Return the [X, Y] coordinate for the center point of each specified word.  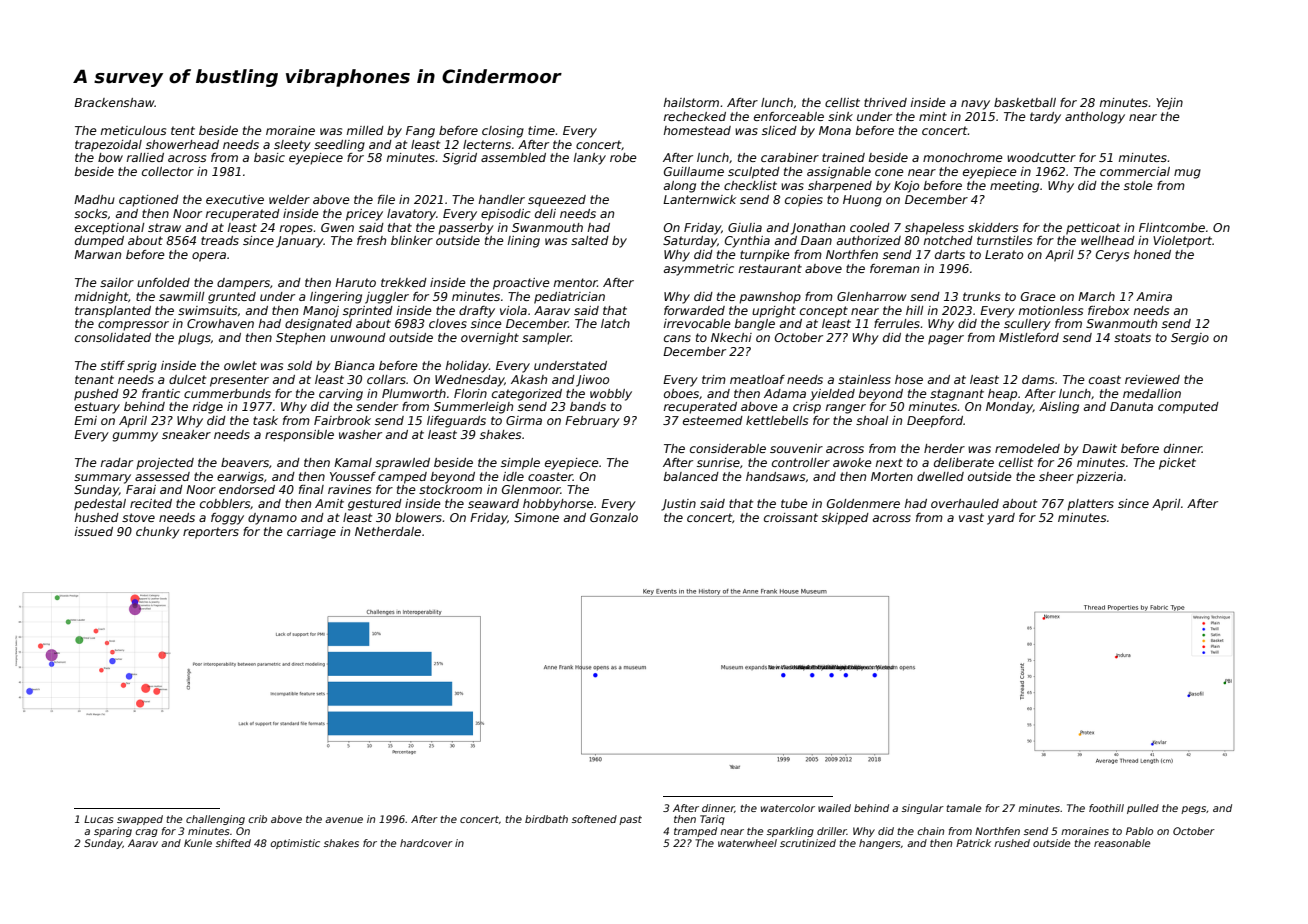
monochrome [963, 157]
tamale [964, 808]
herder [944, 448]
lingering [336, 298]
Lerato [1004, 254]
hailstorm [691, 102]
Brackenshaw [114, 102]
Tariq [712, 820]
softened [594, 819]
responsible [299, 436]
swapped [140, 820]
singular [923, 809]
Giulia [745, 227]
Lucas [98, 819]
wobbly [611, 395]
